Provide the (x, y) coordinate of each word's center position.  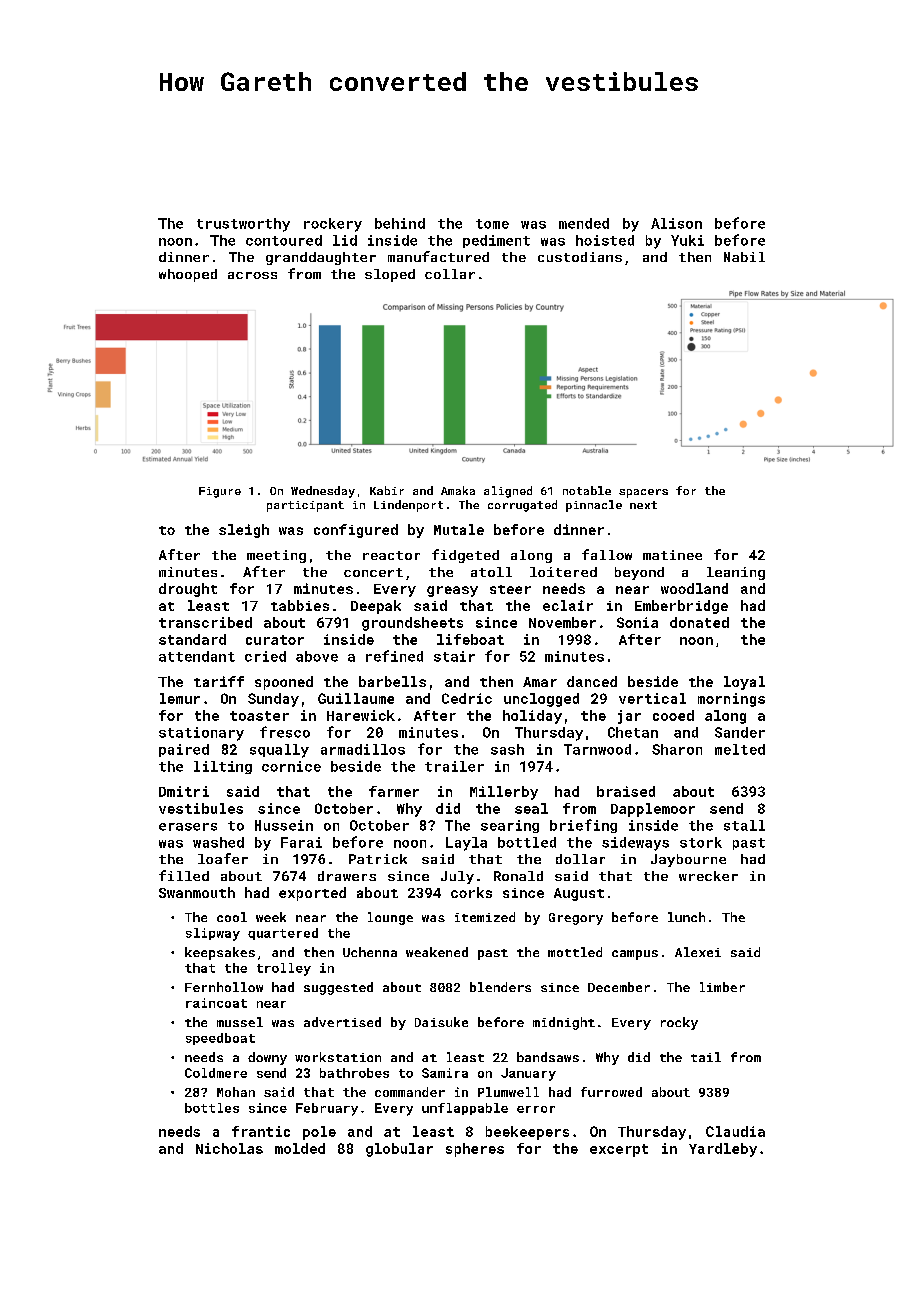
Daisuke (441, 1022)
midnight (564, 1023)
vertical (652, 698)
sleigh (244, 531)
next (643, 505)
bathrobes (354, 1073)
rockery (333, 225)
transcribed (205, 622)
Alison (676, 223)
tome (492, 224)
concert (373, 572)
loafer (223, 858)
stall (744, 825)
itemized (485, 917)
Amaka (458, 490)
